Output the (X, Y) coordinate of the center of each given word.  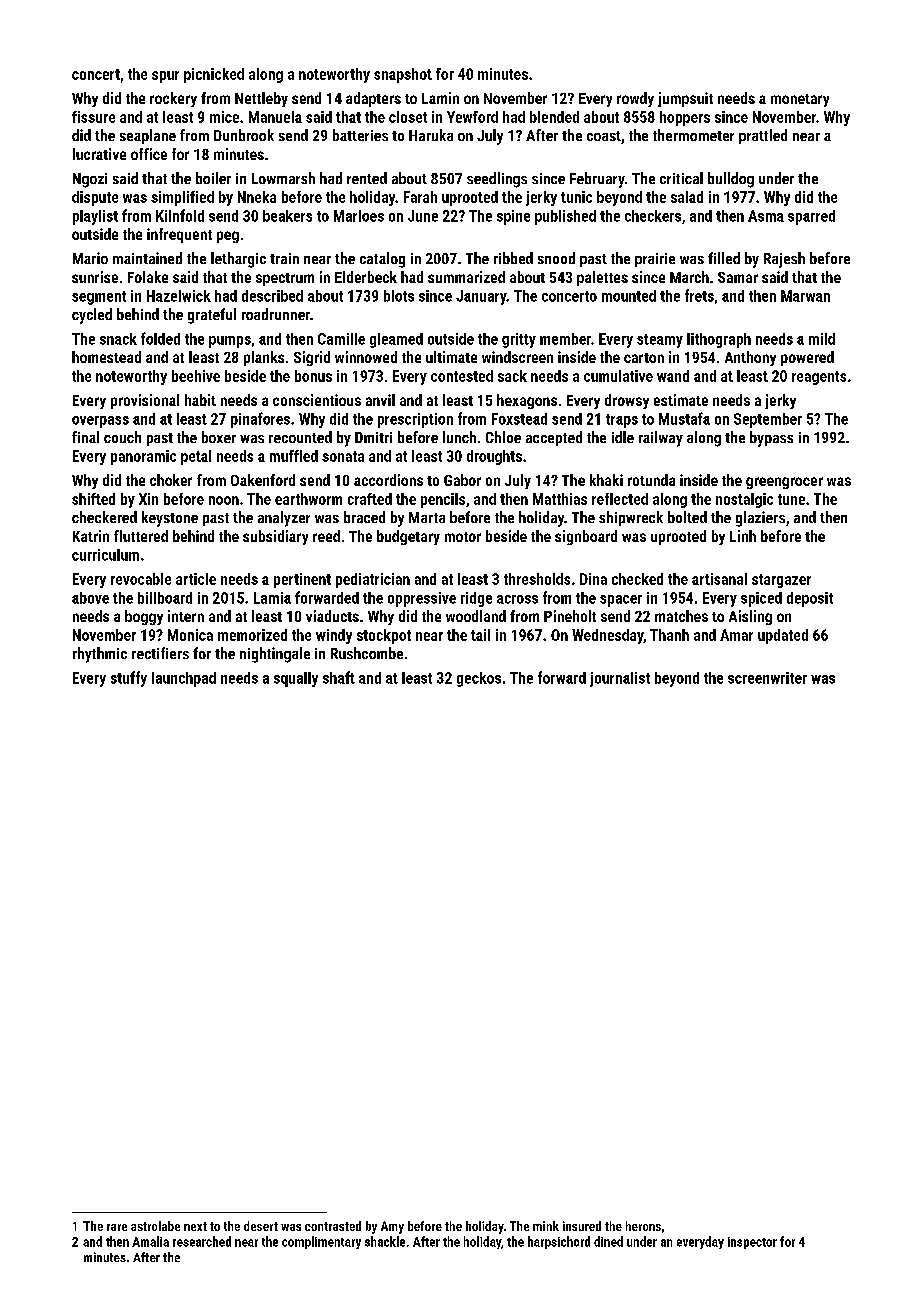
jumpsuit (685, 99)
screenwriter (767, 678)
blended (554, 117)
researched (202, 1241)
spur (165, 77)
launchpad (184, 679)
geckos (479, 679)
